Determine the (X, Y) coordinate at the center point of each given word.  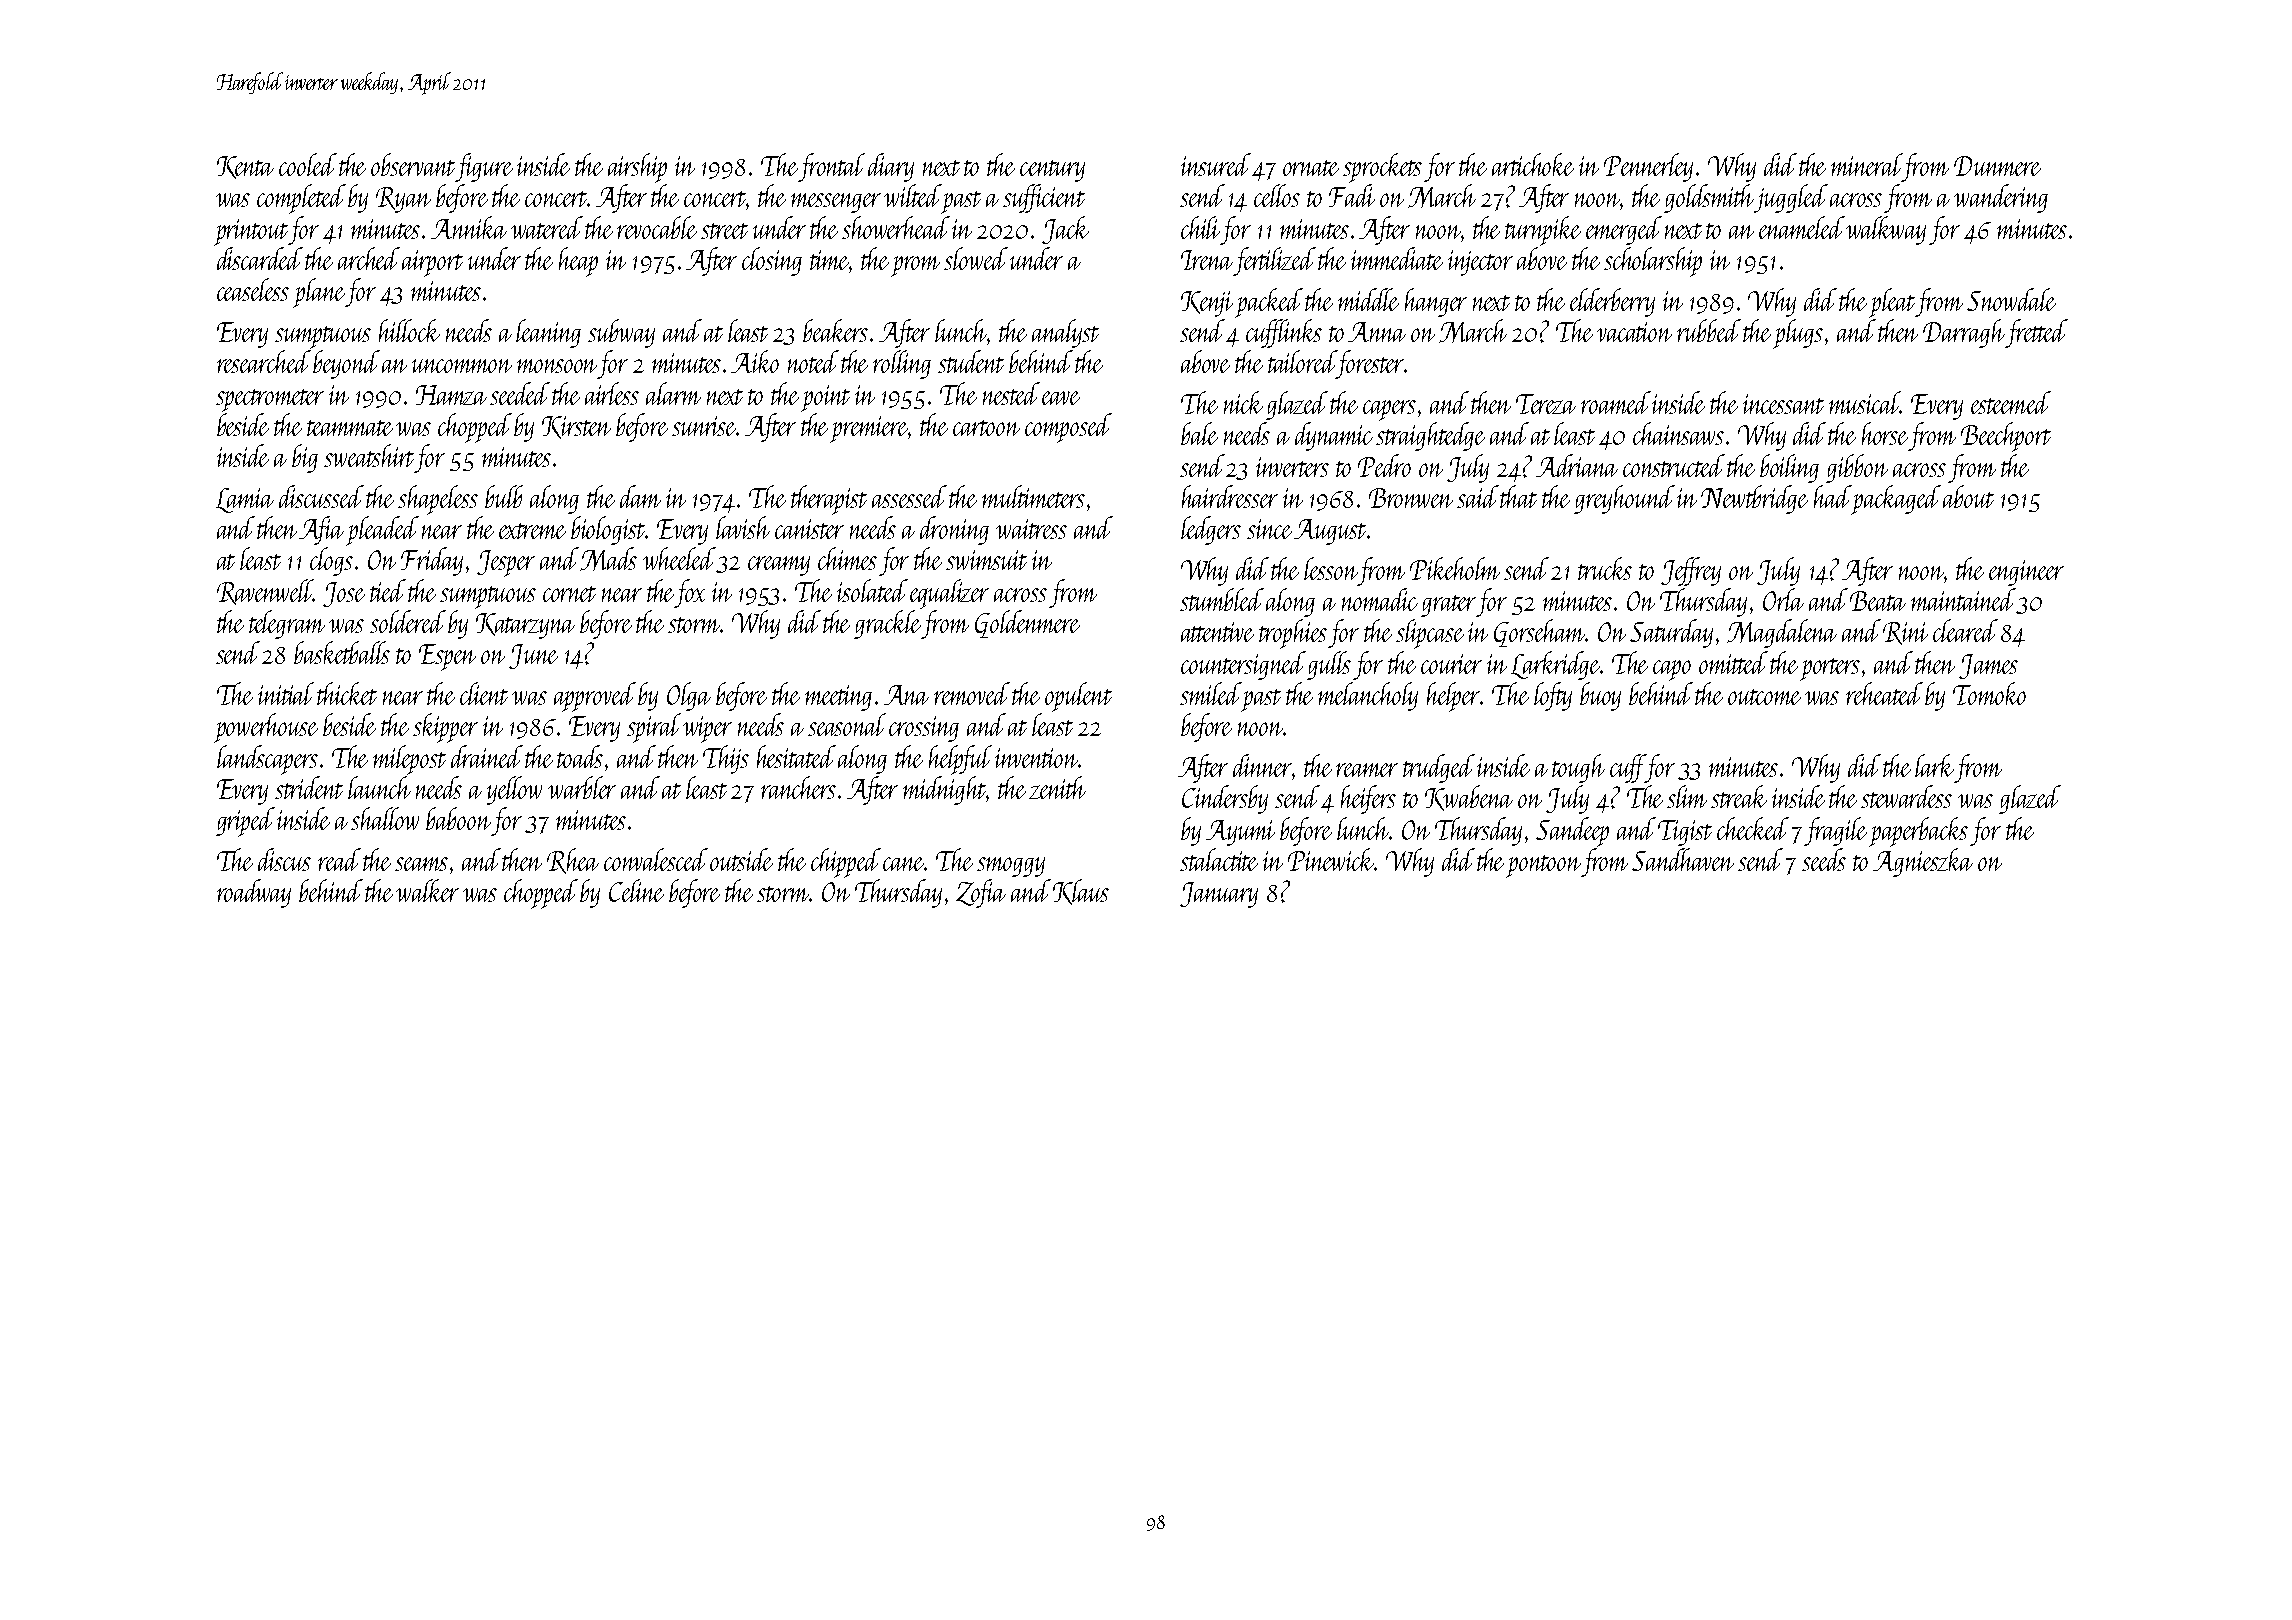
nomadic (1380, 599)
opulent (1078, 697)
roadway (254, 893)
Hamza (451, 395)
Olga (689, 696)
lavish (743, 527)
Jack (1065, 230)
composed (1068, 428)
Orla (1783, 599)
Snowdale (2011, 299)
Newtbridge (1754, 499)
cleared (1965, 630)
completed (301, 199)
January (1219, 895)
